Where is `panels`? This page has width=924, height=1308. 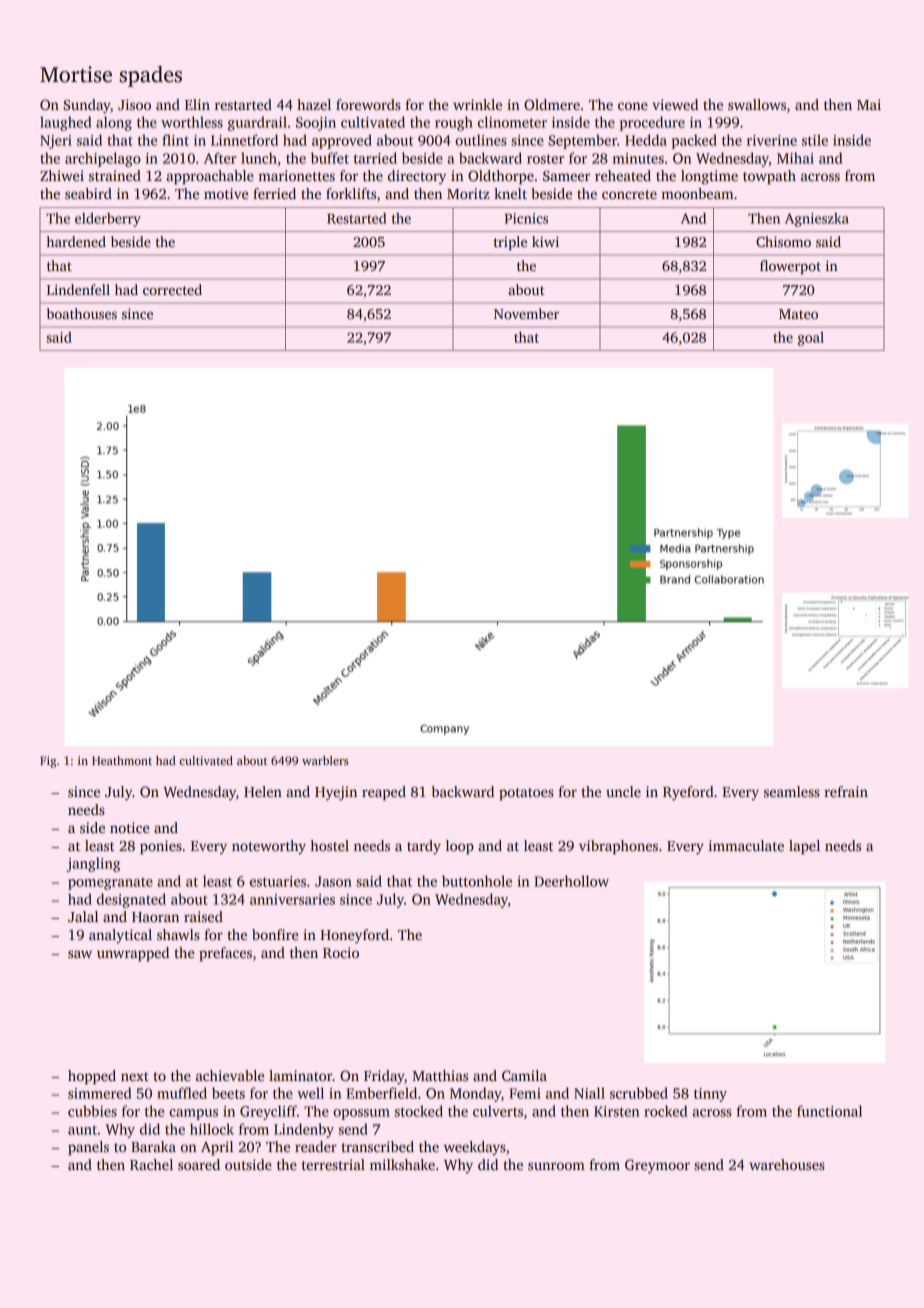
panels is located at coordinates (88, 1148).
